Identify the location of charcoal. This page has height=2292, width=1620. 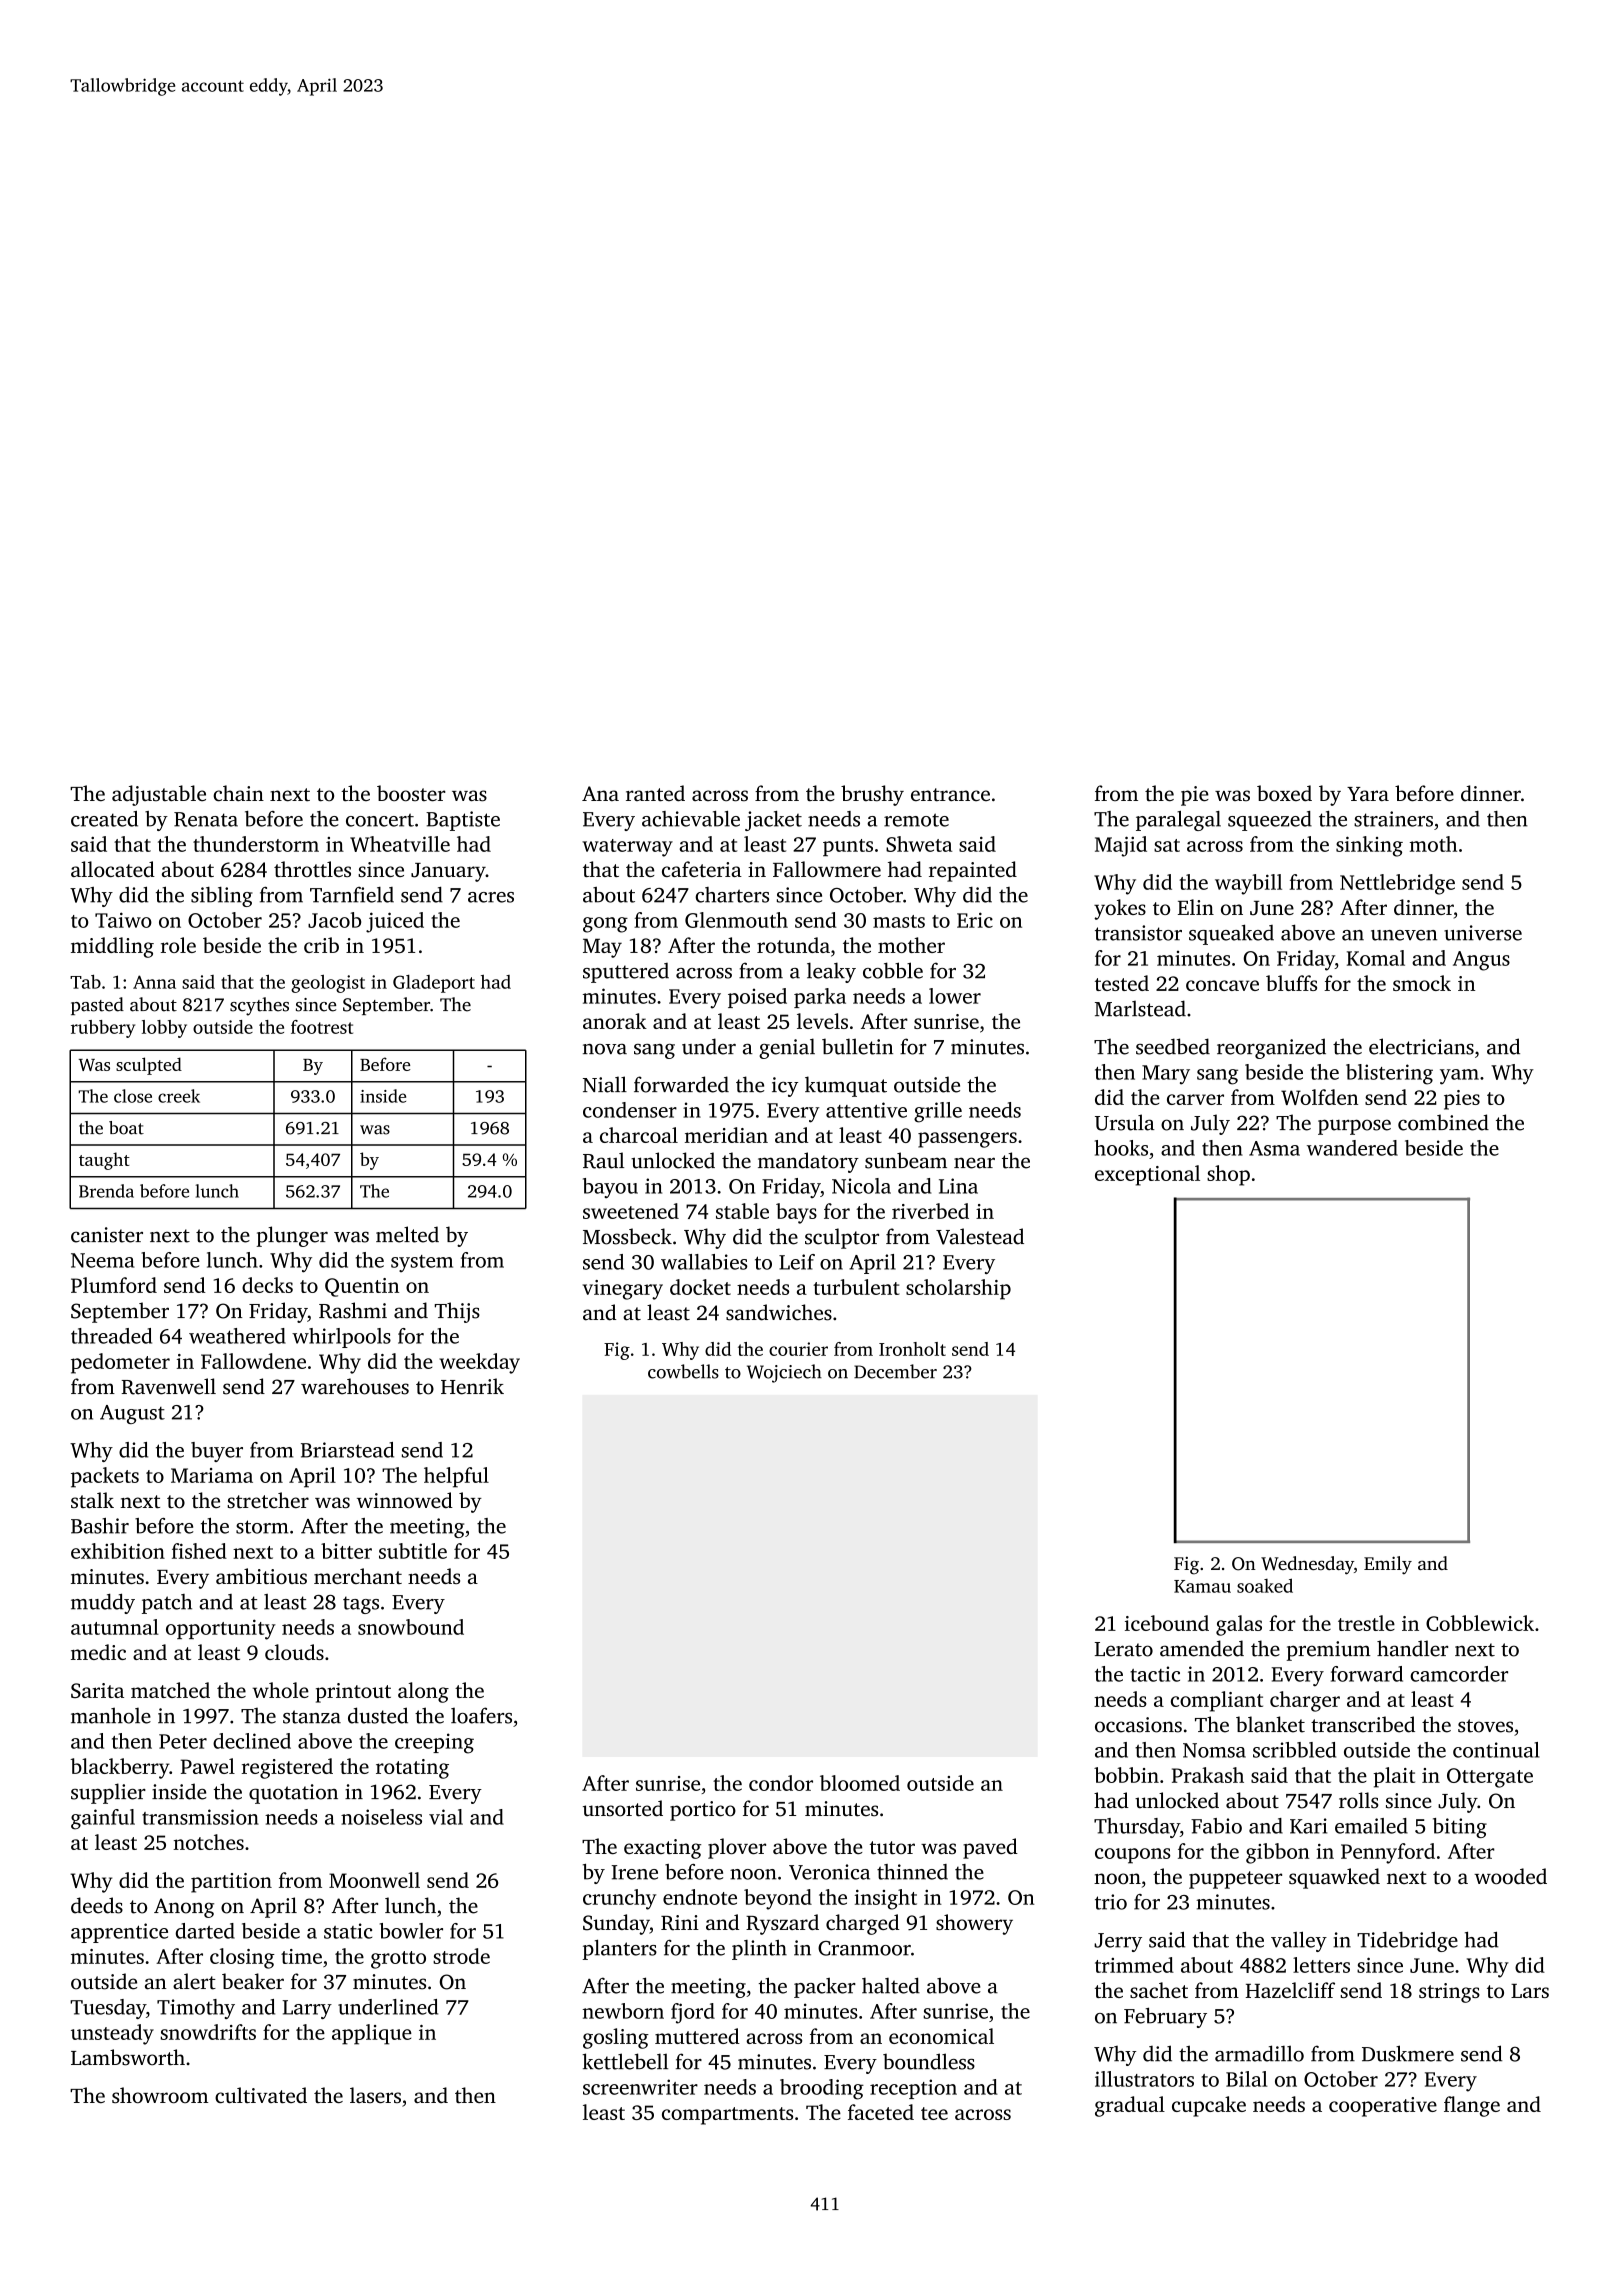
(639, 1135).
